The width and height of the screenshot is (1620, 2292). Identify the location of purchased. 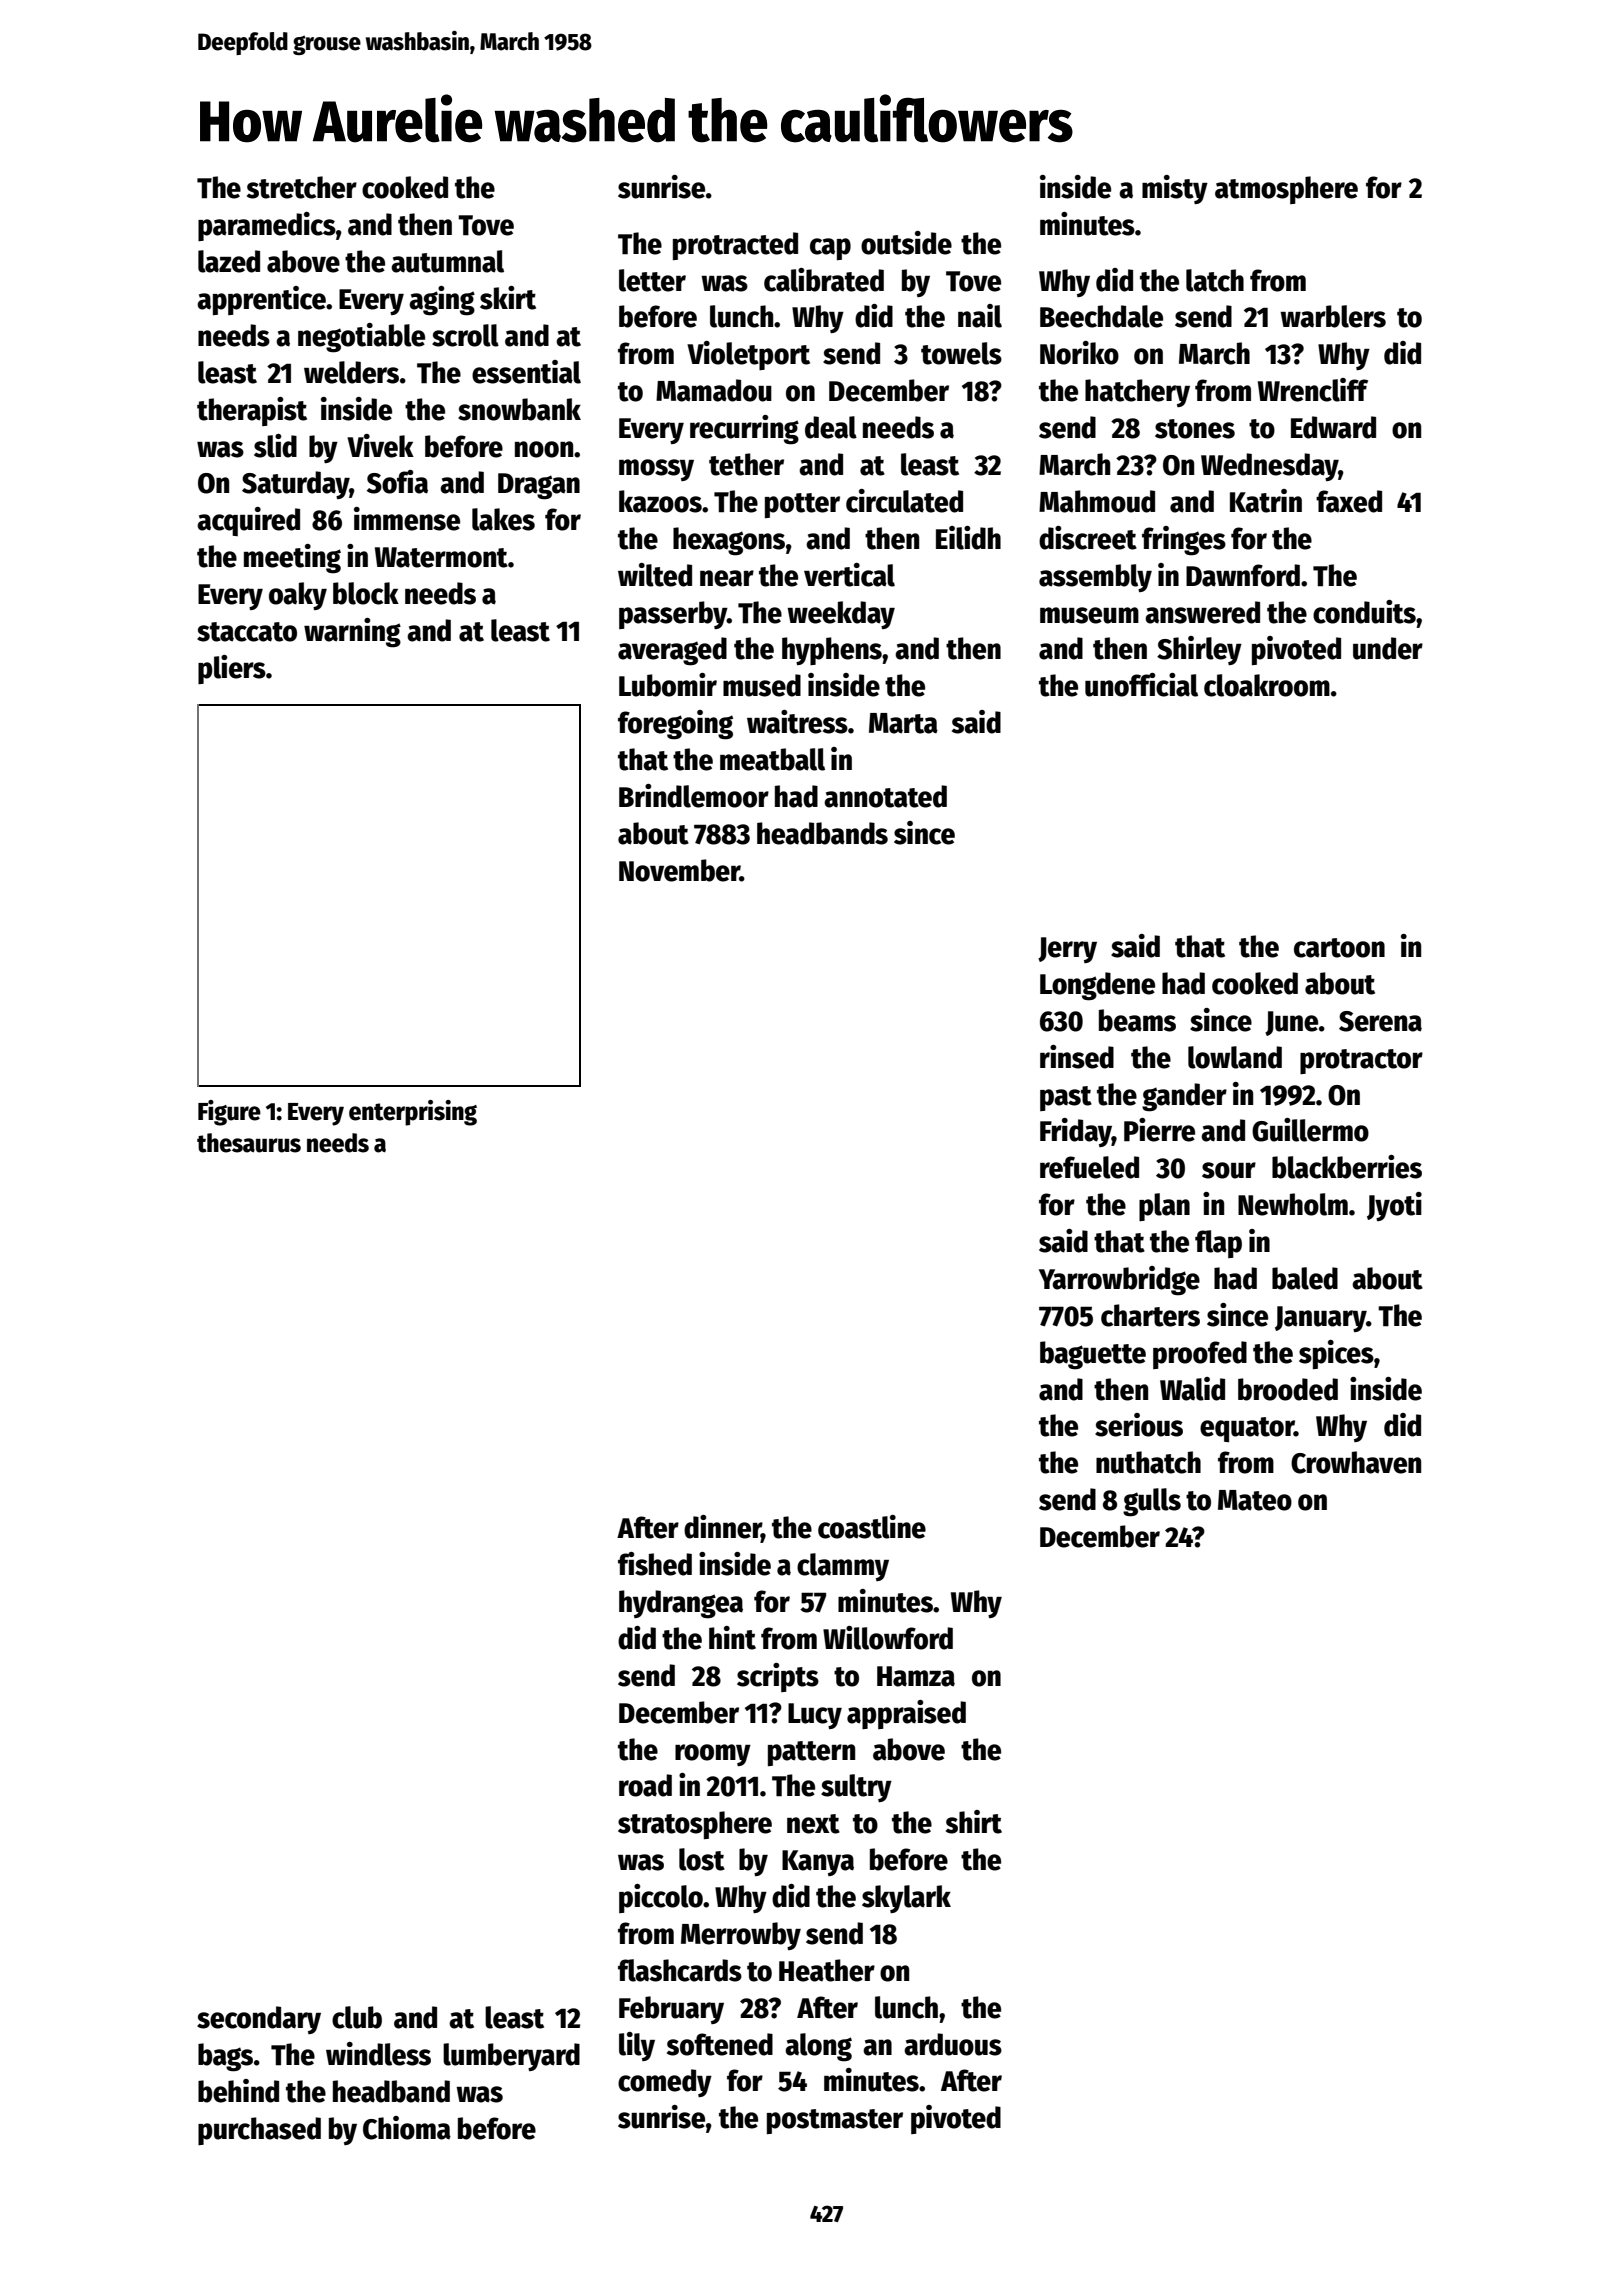
(259, 2131).
